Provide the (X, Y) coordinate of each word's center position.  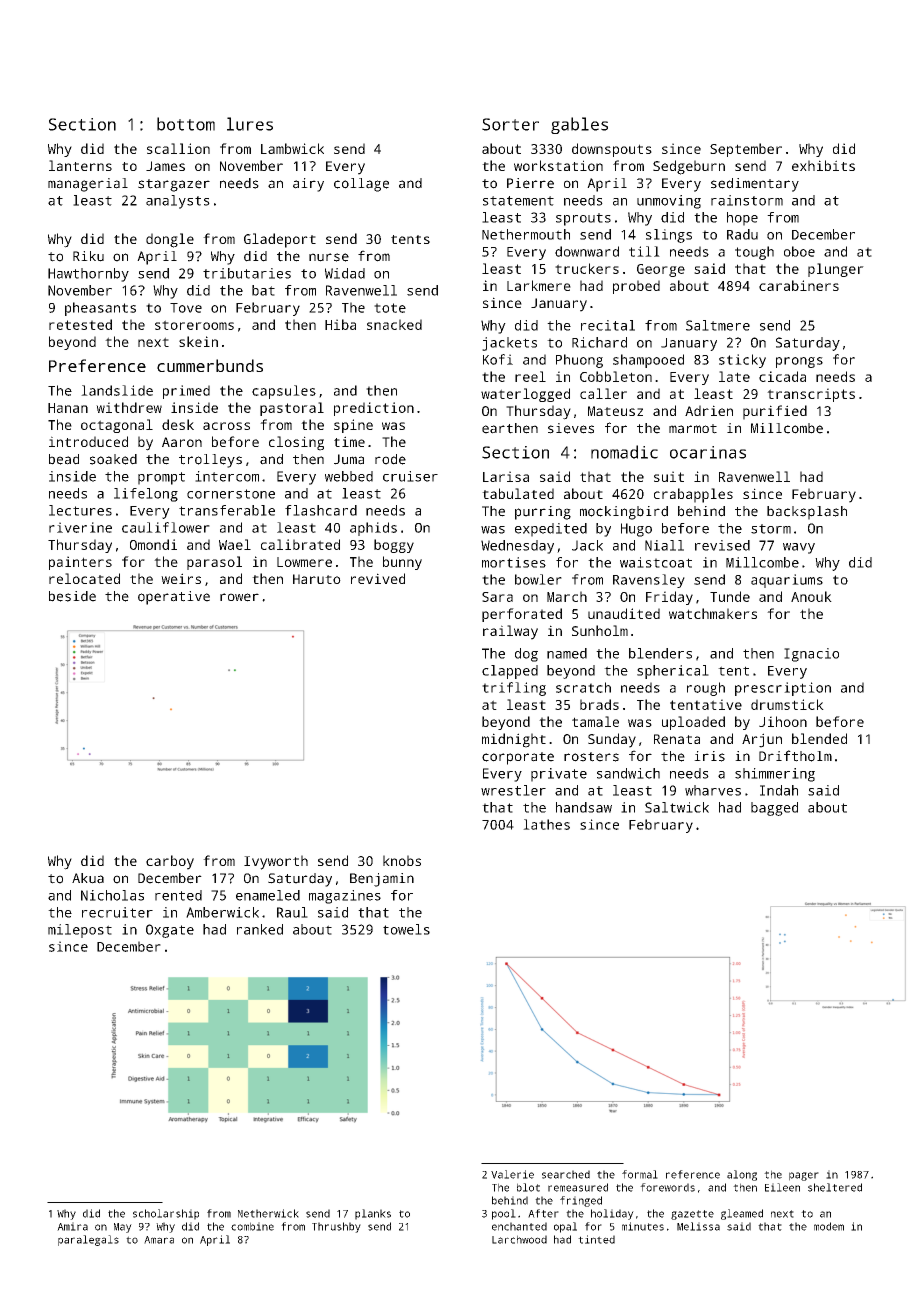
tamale (595, 721)
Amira (72, 1226)
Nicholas (112, 895)
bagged (774, 809)
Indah (779, 790)
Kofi (498, 359)
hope (742, 219)
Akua (88, 878)
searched (566, 1174)
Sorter (510, 124)
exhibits (823, 165)
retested (80, 324)
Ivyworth (276, 862)
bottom (186, 124)
